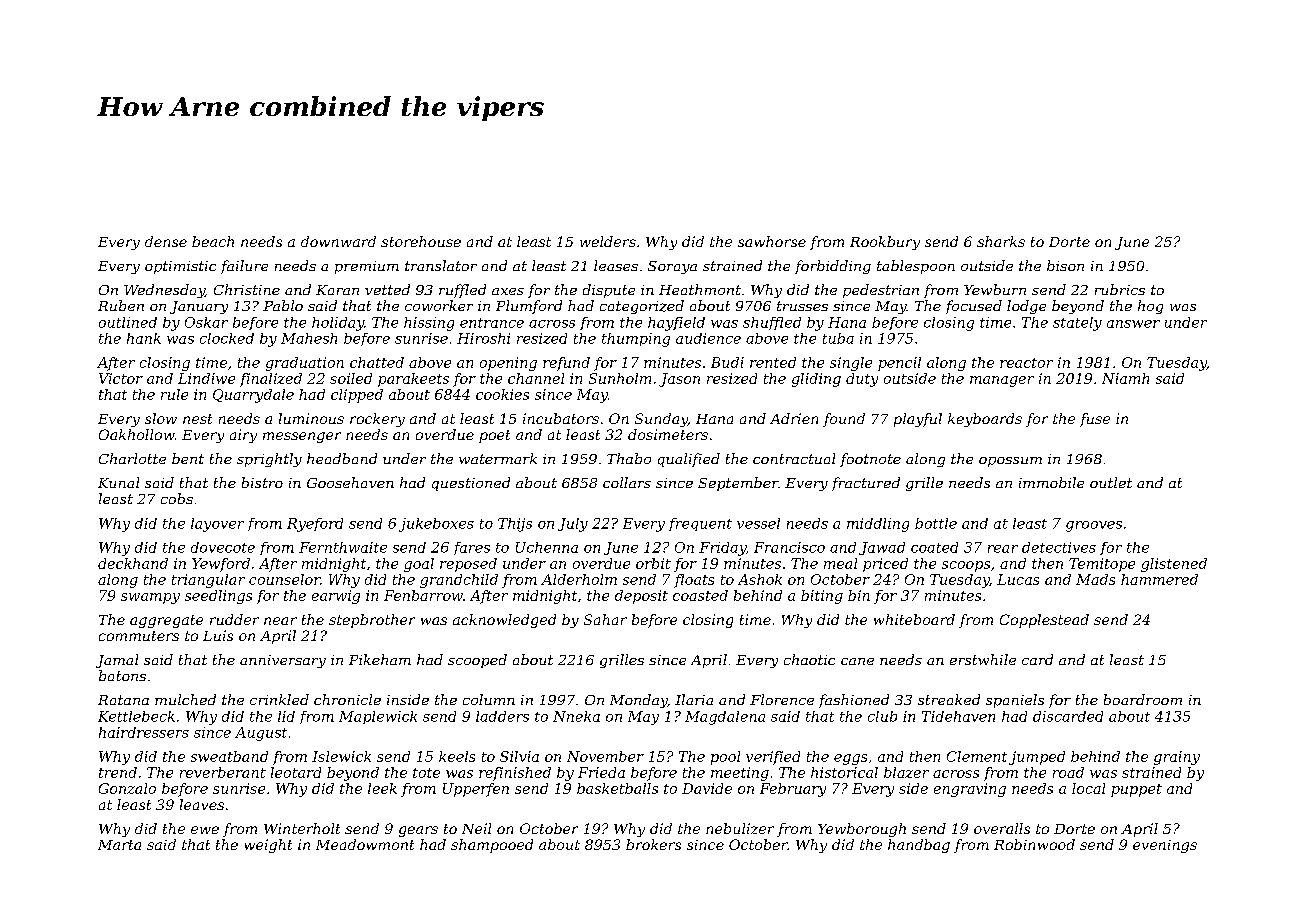 The width and height of the screenshot is (1308, 924). What do you see at coordinates (866, 484) in the screenshot?
I see `fractured` at bounding box center [866, 484].
